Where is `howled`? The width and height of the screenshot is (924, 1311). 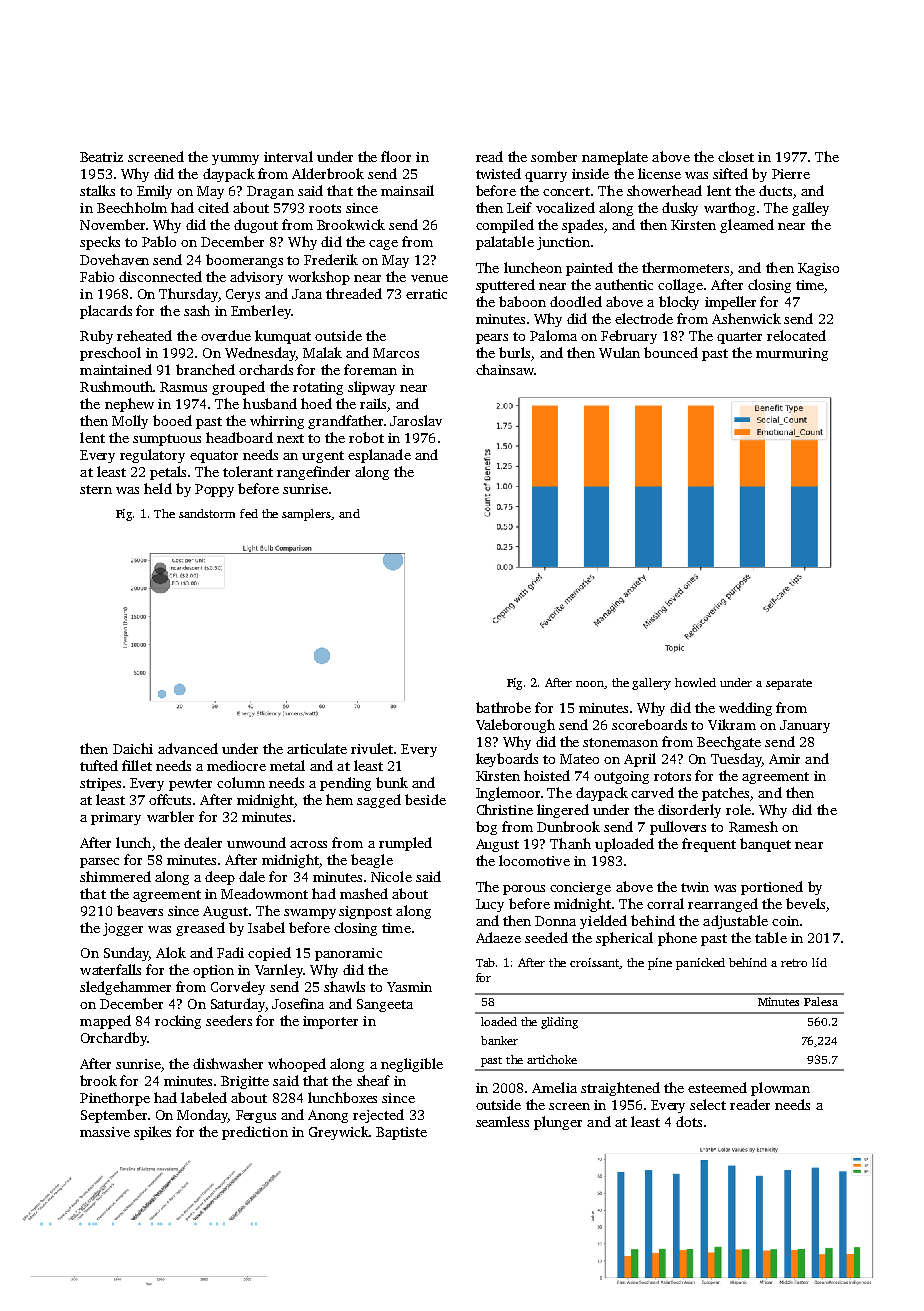 howled is located at coordinates (695, 682).
